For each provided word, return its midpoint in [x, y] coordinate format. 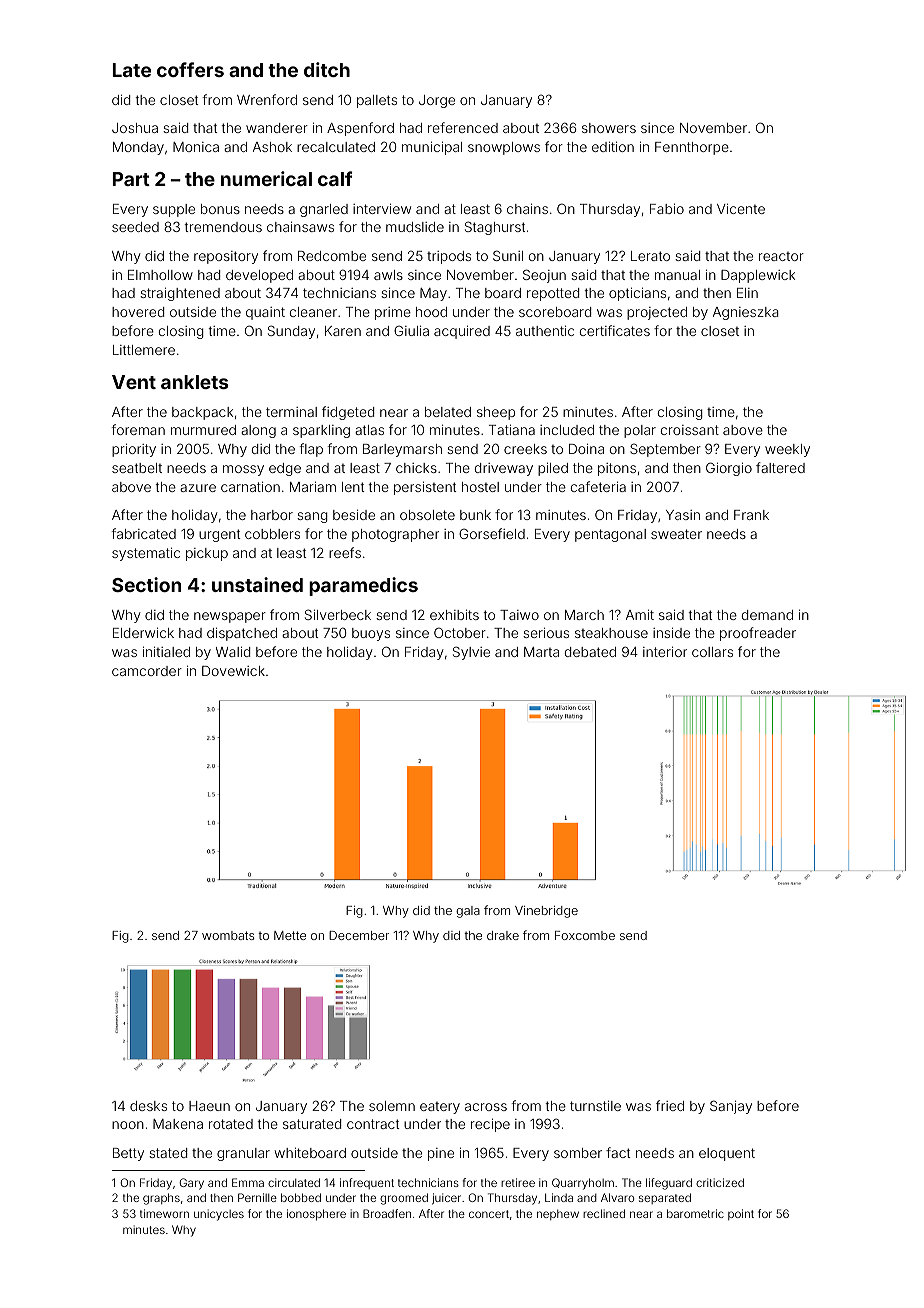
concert [489, 1214]
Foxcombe [585, 935]
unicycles [219, 1215]
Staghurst [495, 228]
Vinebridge [546, 912]
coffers [190, 69]
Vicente [741, 208]
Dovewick [233, 671]
